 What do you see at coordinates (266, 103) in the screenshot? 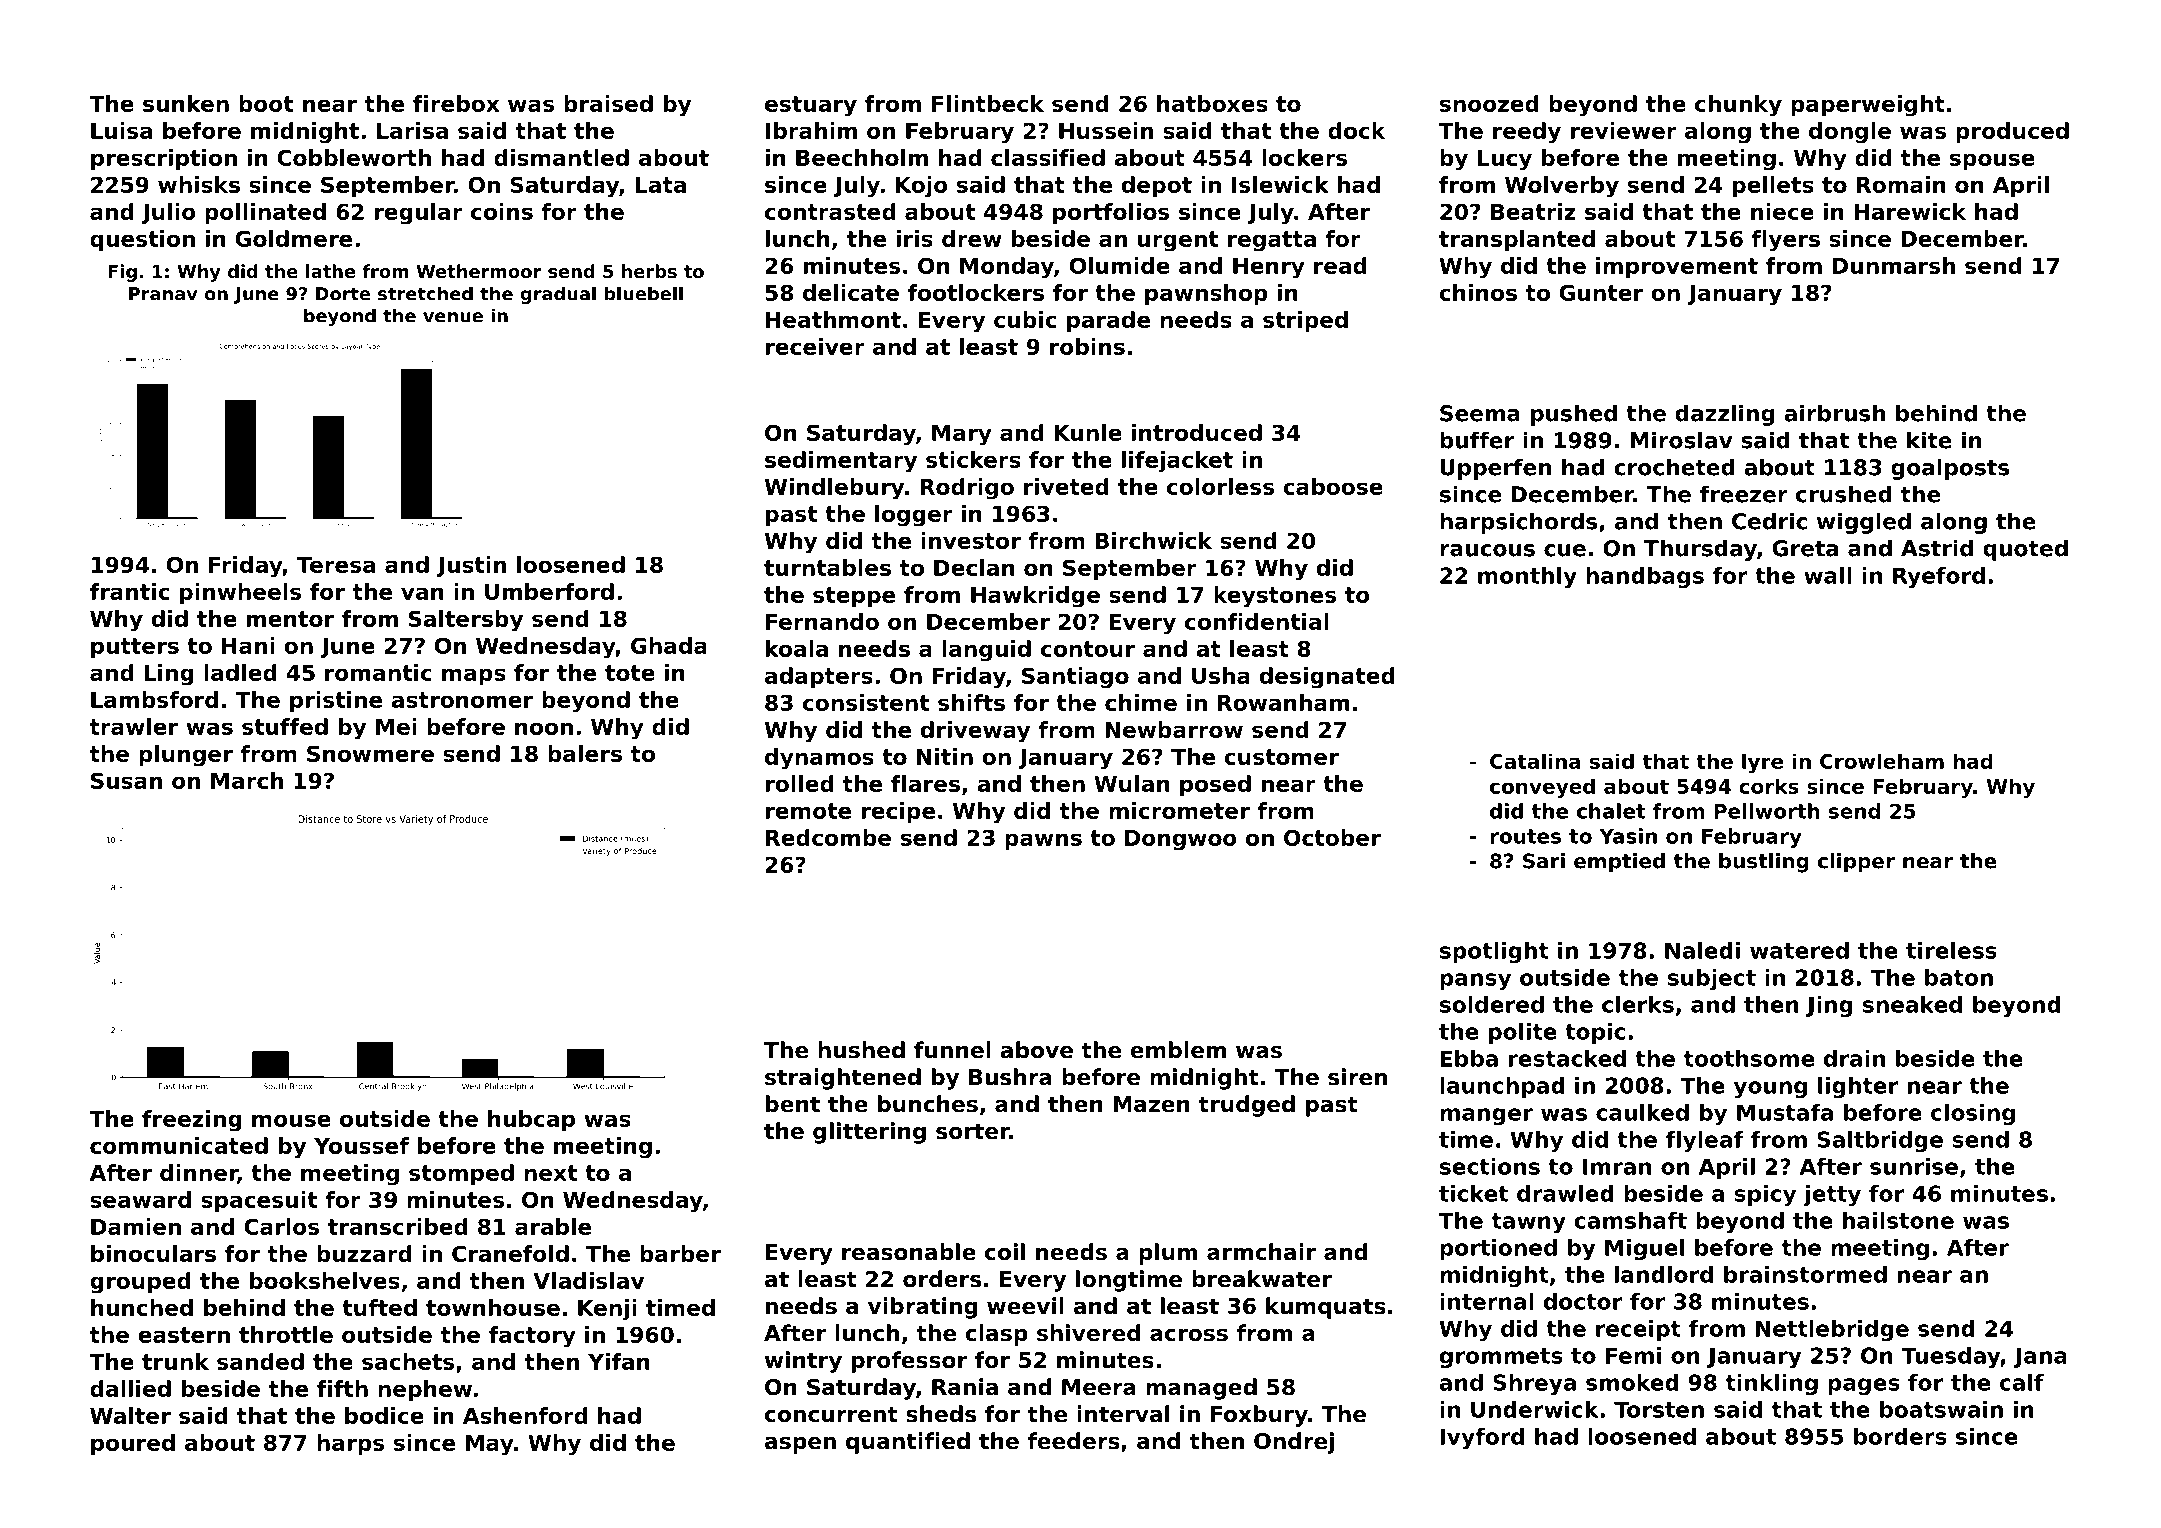
I see `boot` at bounding box center [266, 103].
